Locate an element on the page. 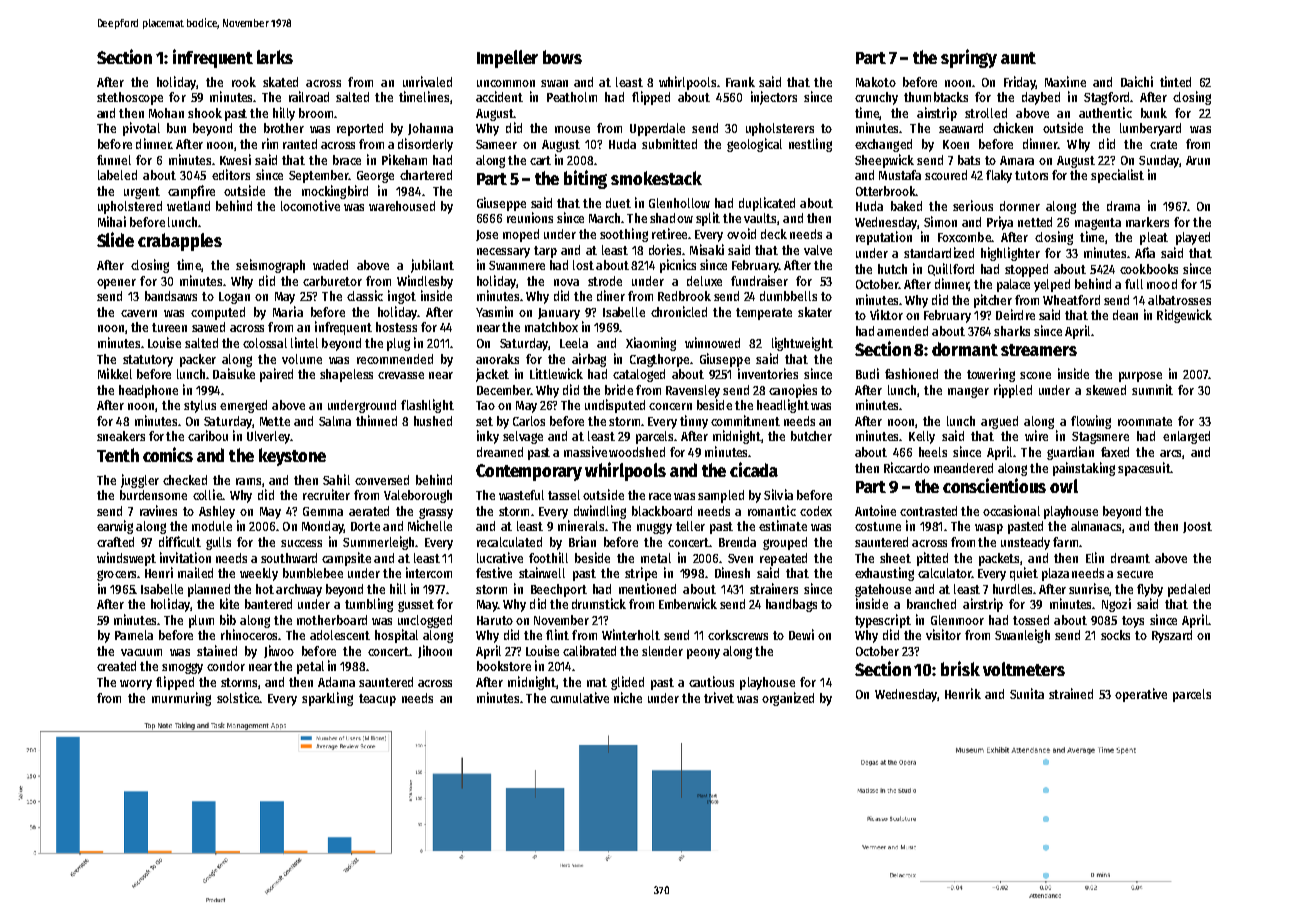  mood is located at coordinates (1162, 284).
